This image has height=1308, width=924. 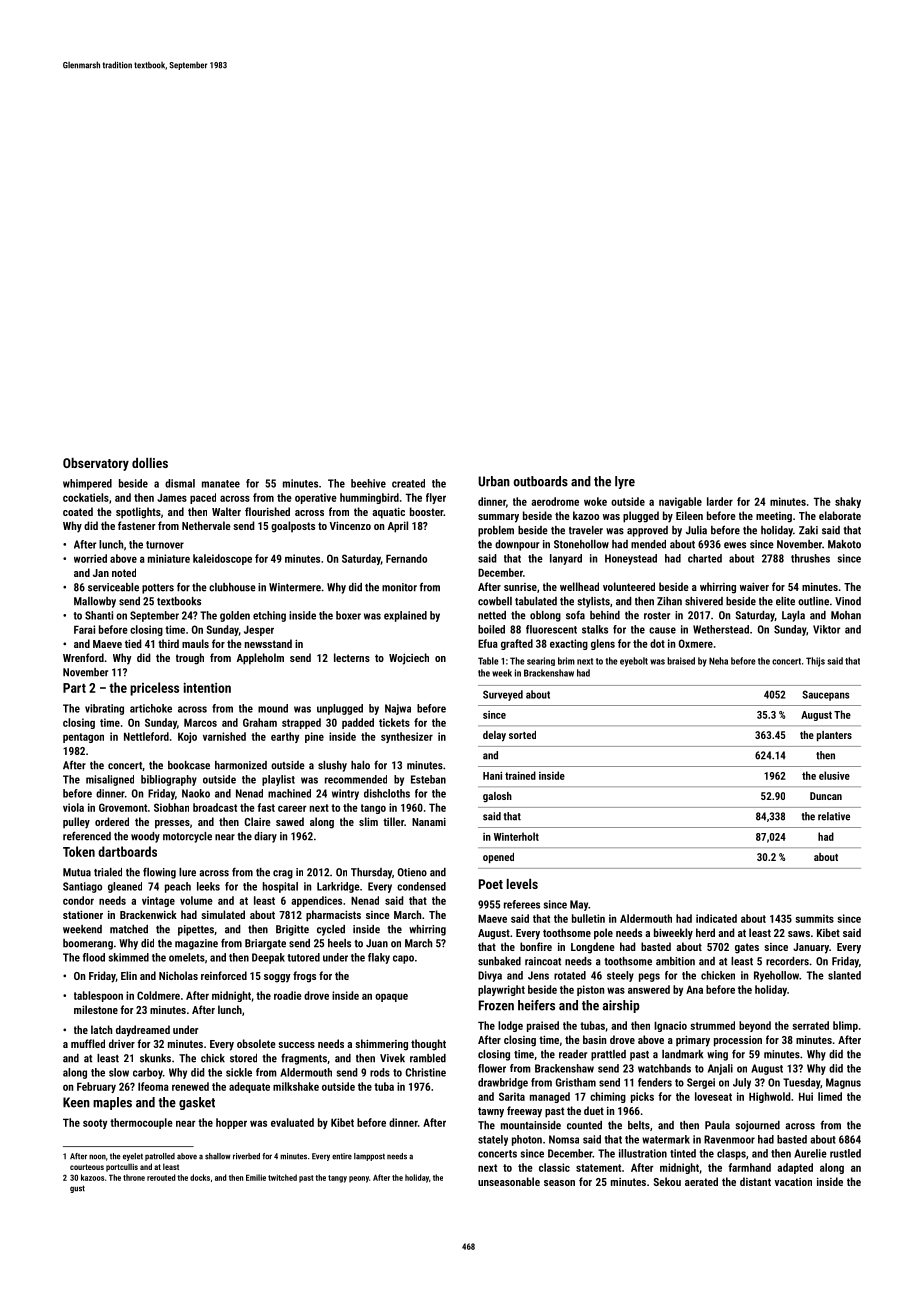 I want to click on Saucepans, so click(x=825, y=695).
